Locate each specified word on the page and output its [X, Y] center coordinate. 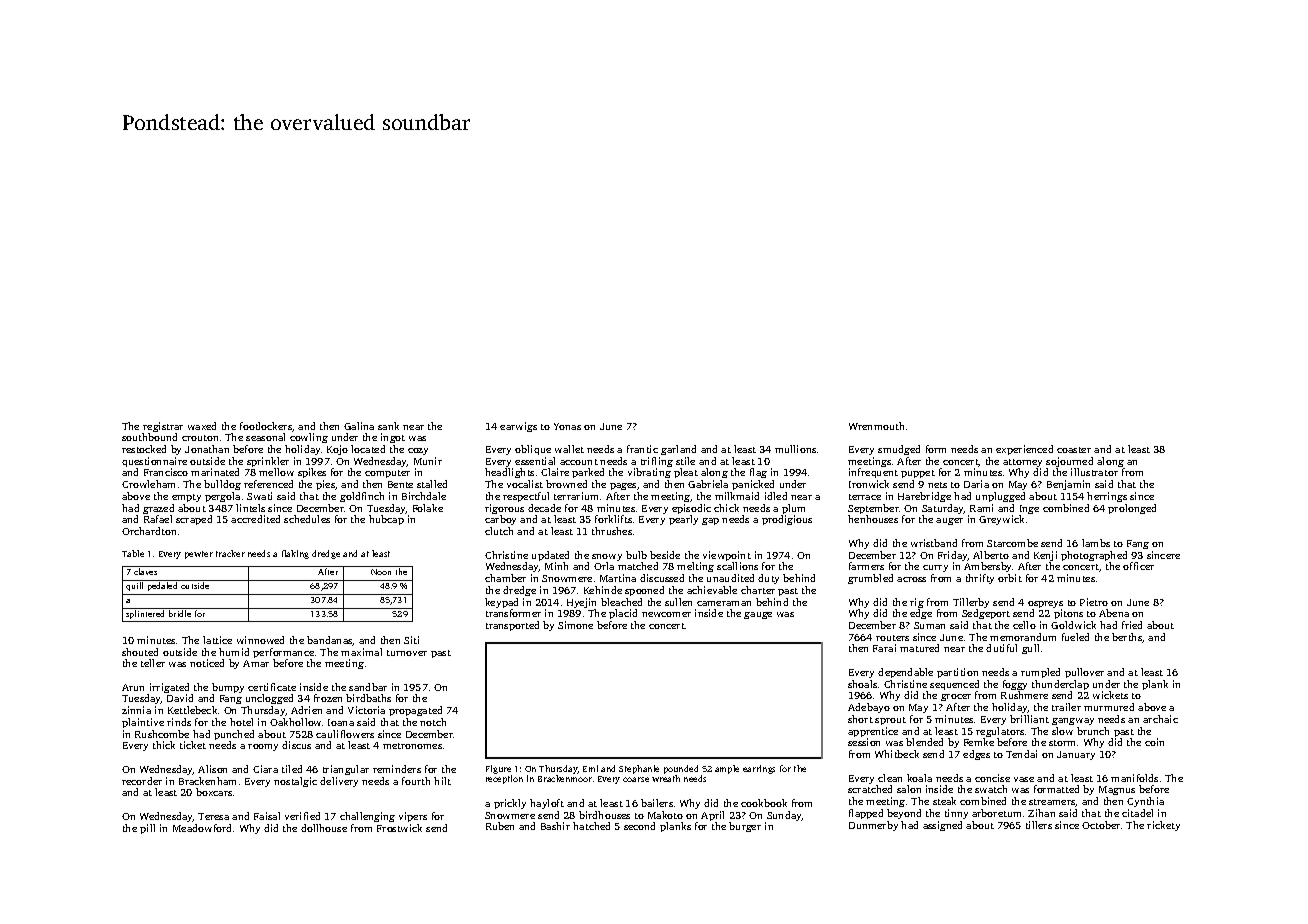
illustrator [1094, 472]
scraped [194, 520]
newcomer [666, 614]
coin [1154, 742]
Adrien [306, 710]
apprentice [873, 732]
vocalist [525, 484]
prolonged [1132, 509]
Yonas [567, 426]
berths [1127, 637]
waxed [202, 426]
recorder [142, 781]
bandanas [330, 641]
